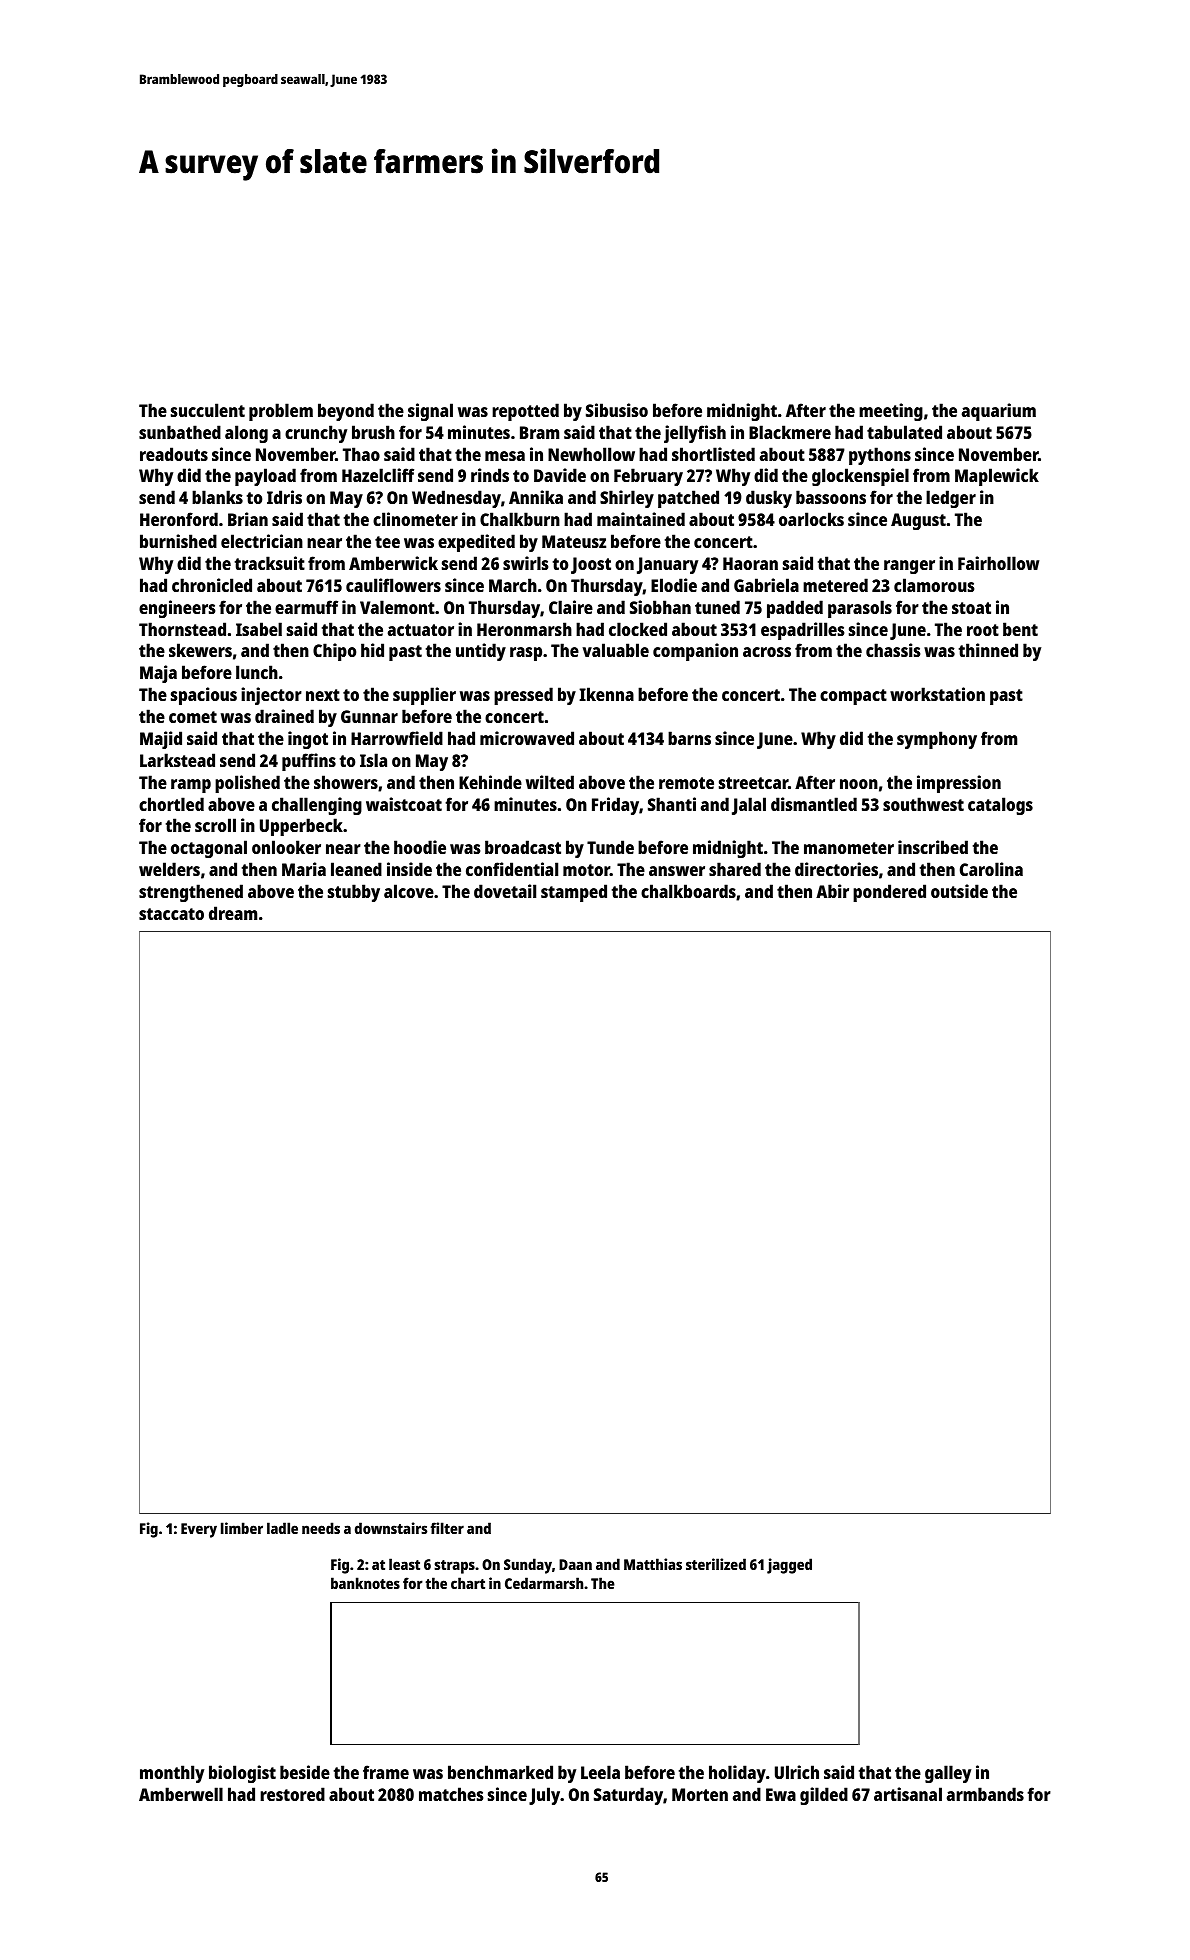  What do you see at coordinates (386, 1772) in the screenshot?
I see `frame` at bounding box center [386, 1772].
